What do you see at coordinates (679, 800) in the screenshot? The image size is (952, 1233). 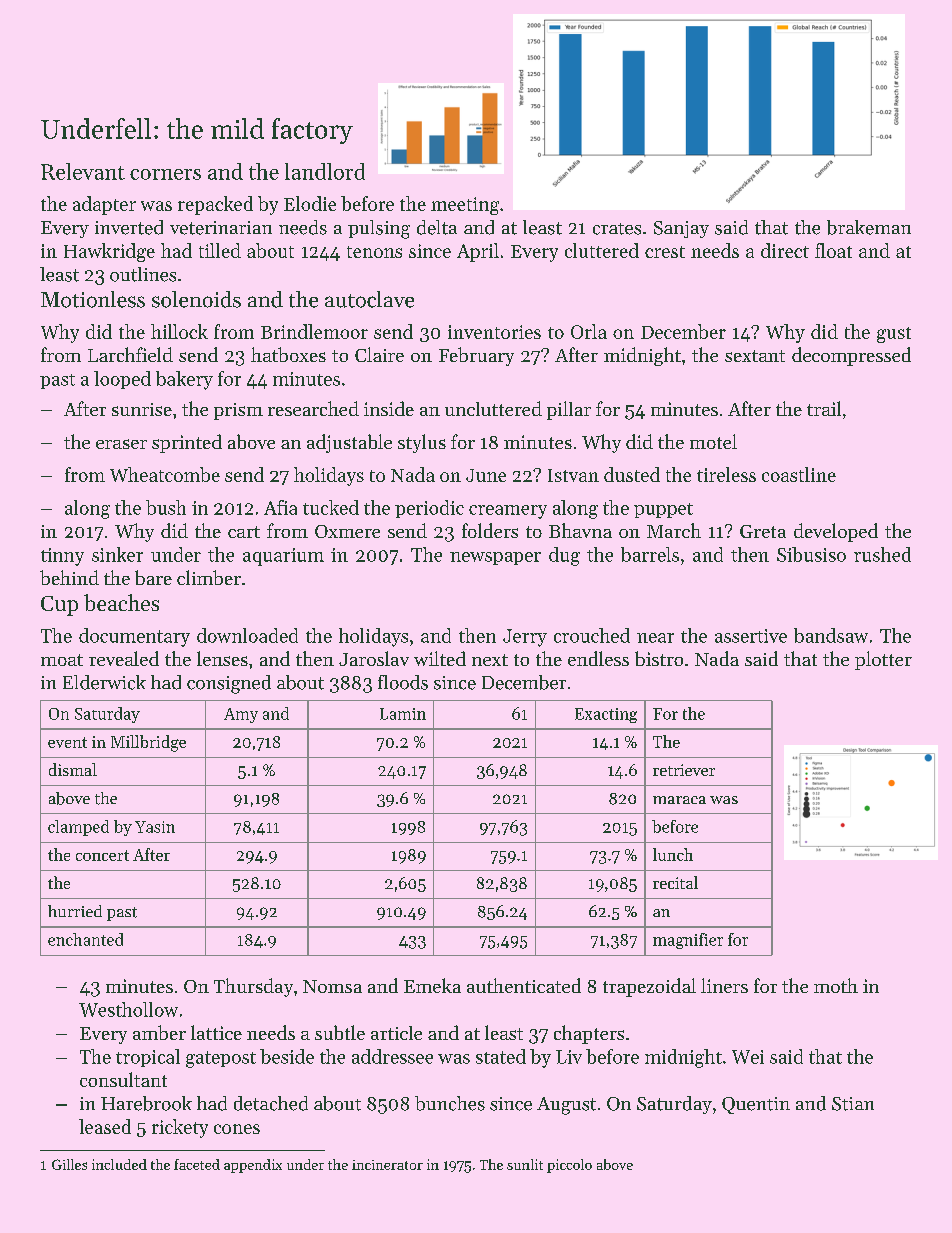 I see `maraca` at bounding box center [679, 800].
